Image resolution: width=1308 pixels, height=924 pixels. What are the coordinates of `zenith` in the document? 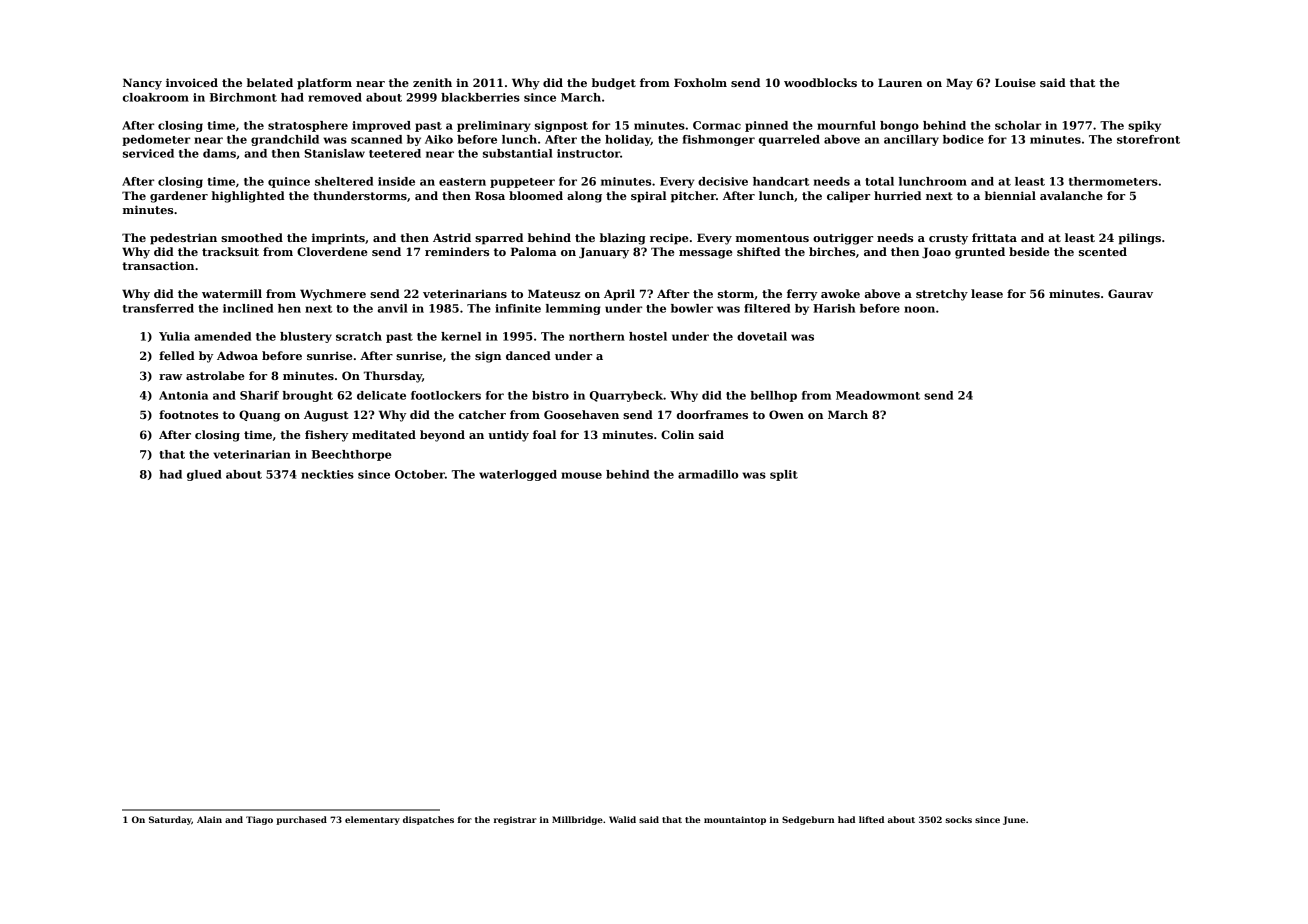 It's located at (432, 82).
